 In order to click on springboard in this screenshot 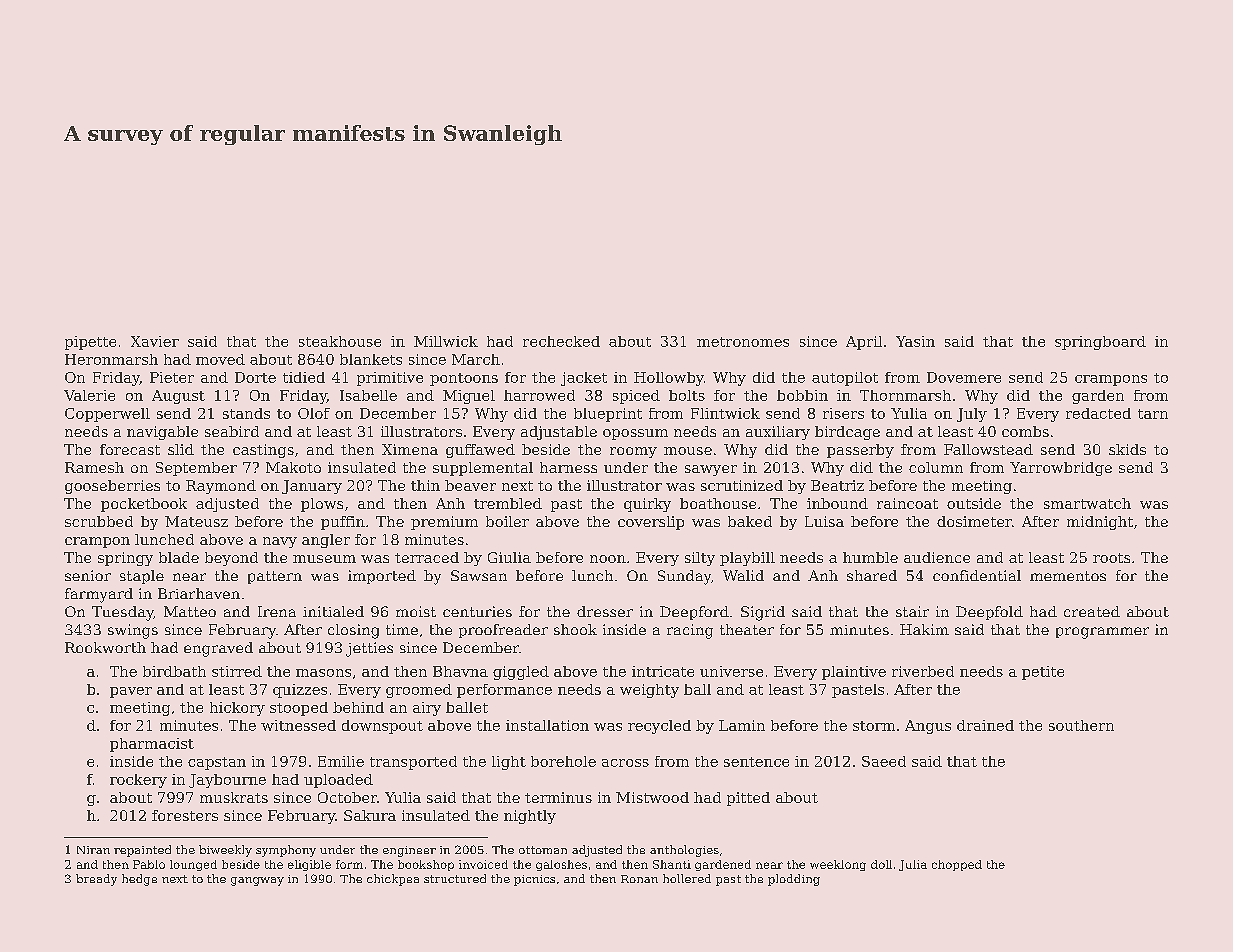, I will do `click(1100, 343)`.
